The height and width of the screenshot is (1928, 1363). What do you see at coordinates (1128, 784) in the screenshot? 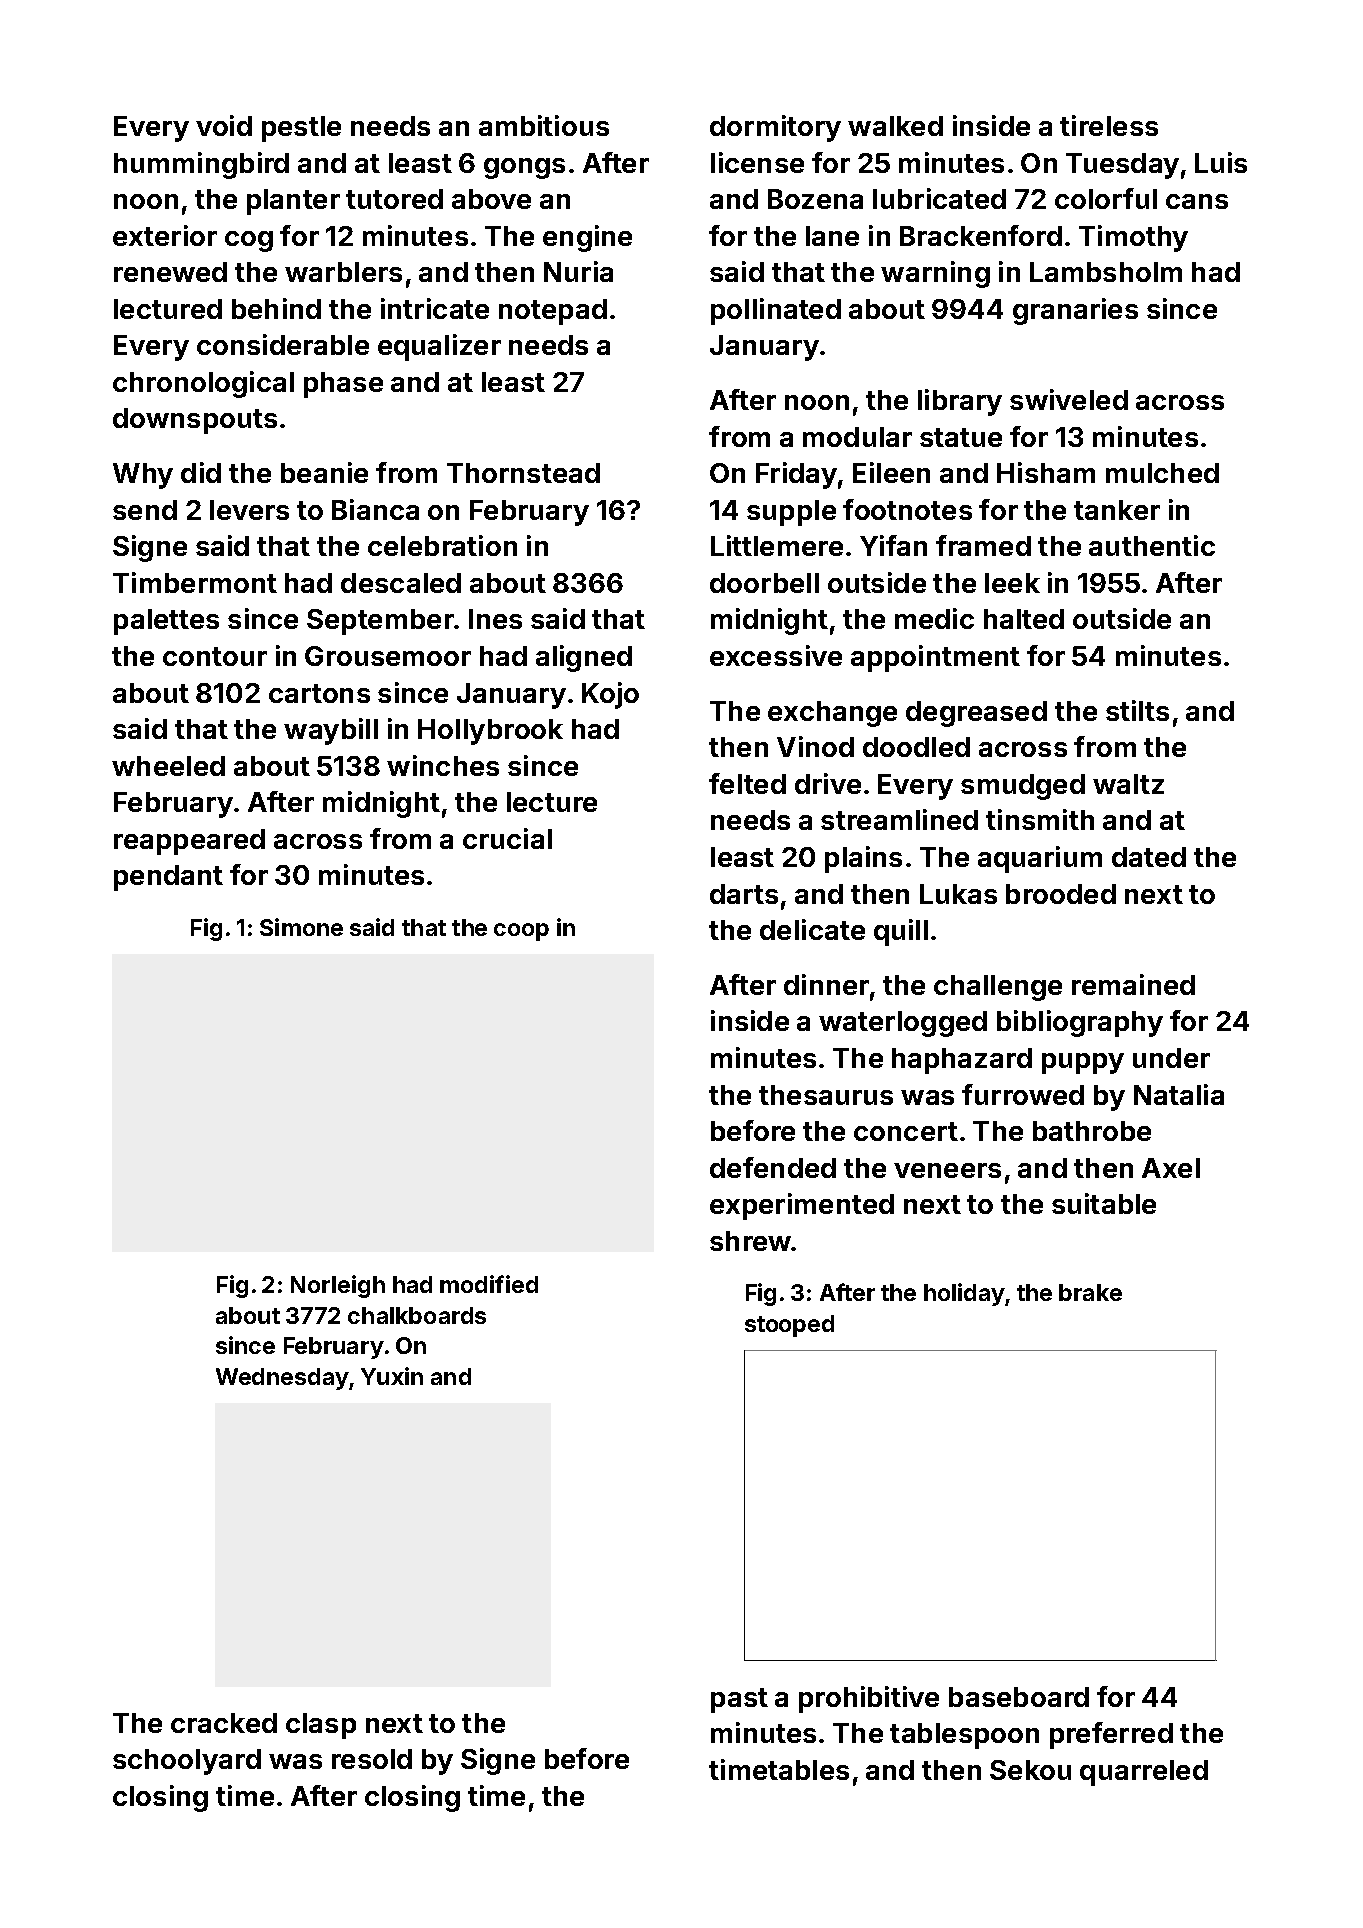
I see `waltz` at bounding box center [1128, 784].
